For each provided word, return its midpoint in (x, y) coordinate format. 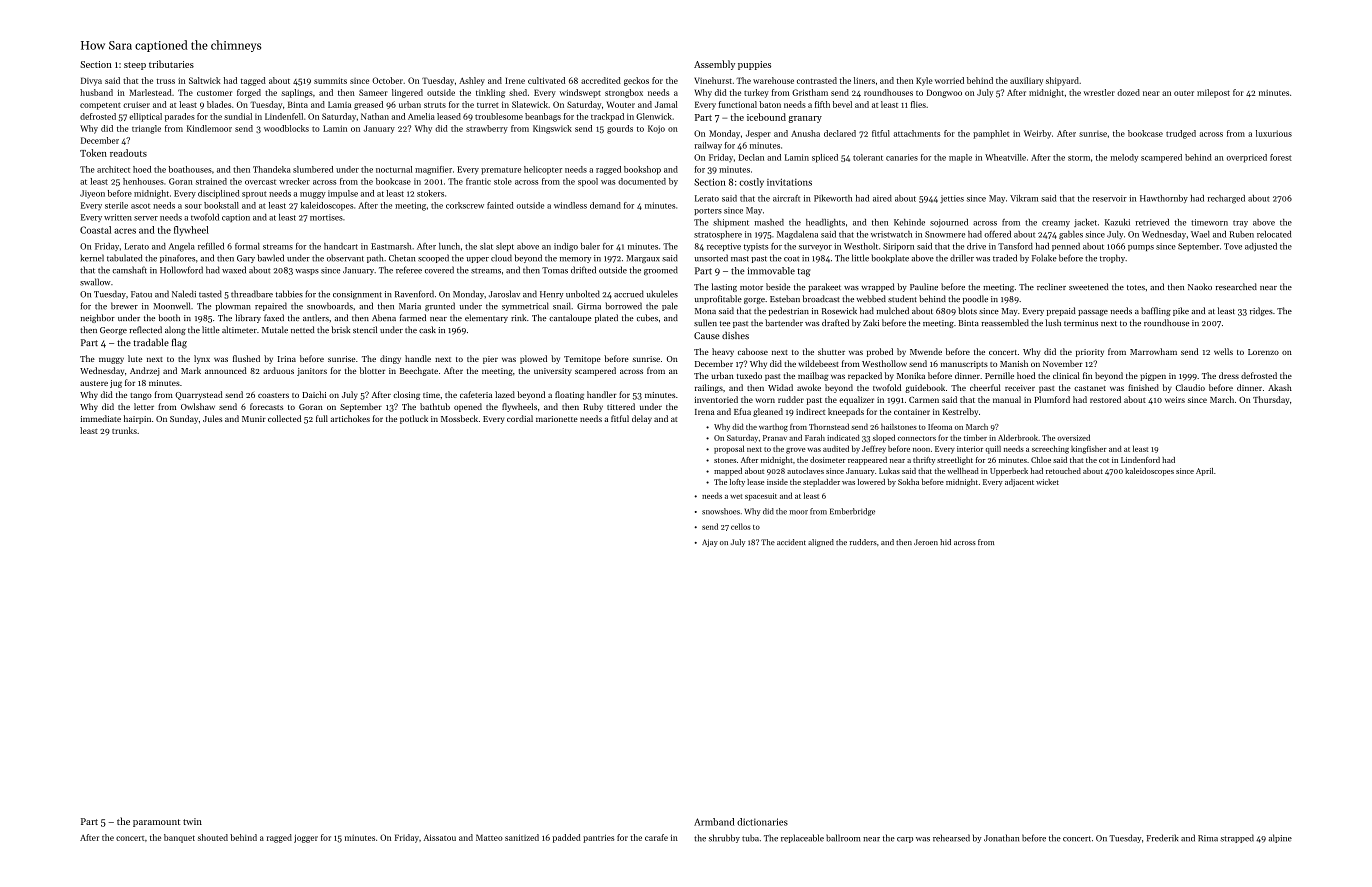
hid (945, 542)
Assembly (714, 65)
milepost (1213, 93)
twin (192, 821)
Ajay (710, 543)
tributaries (171, 64)
